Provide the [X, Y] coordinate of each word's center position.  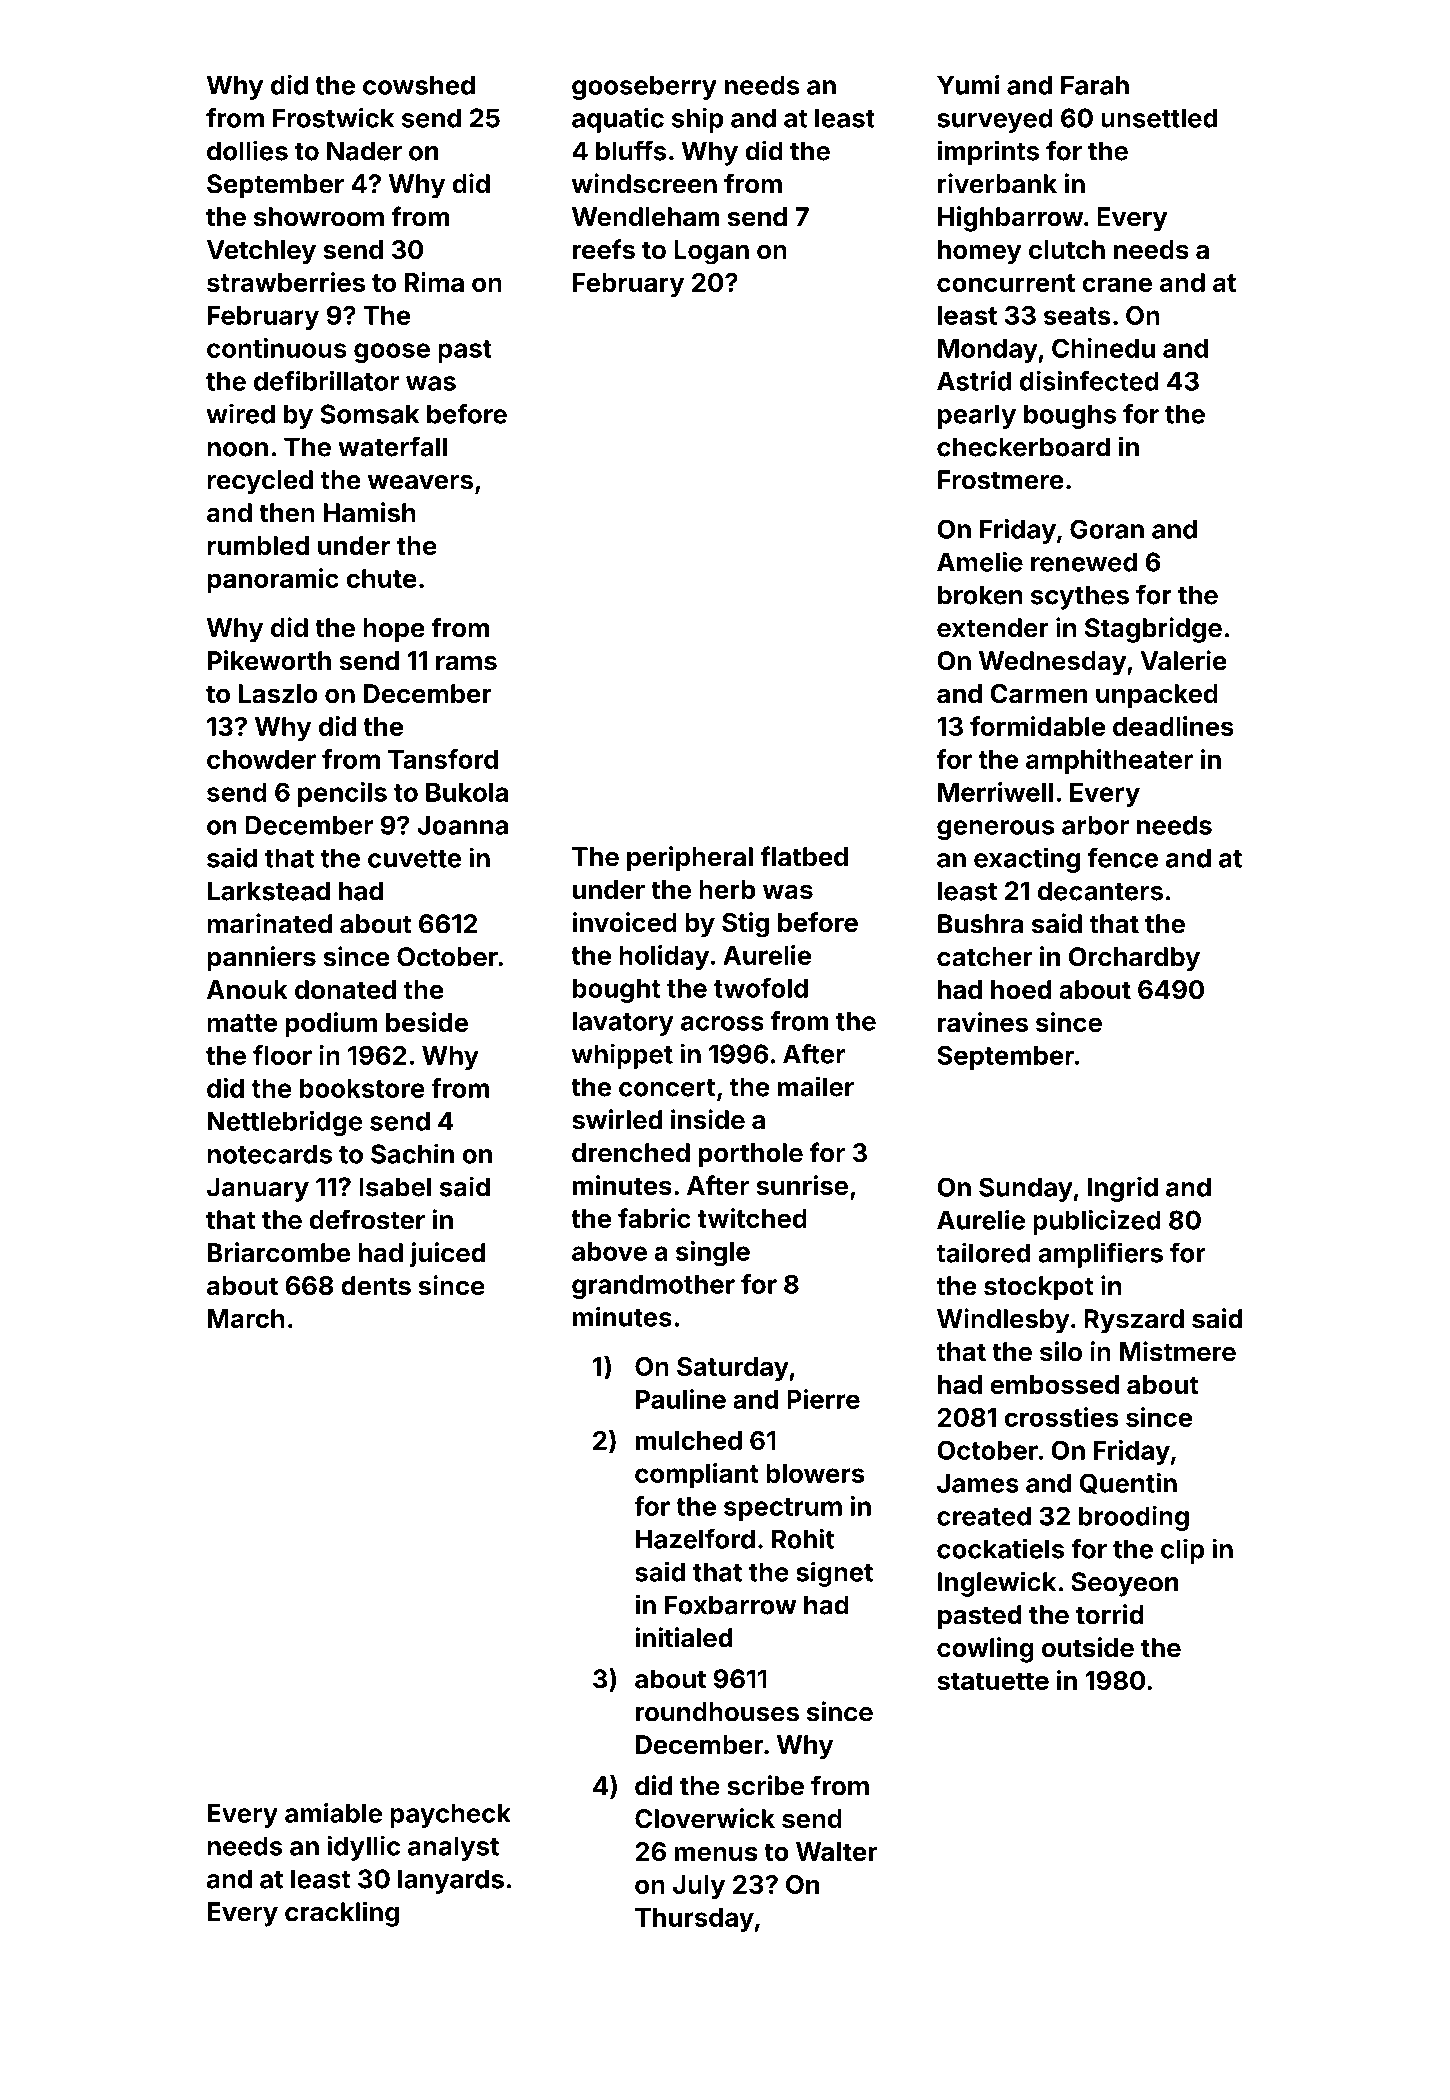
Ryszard [1134, 1321]
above [609, 1251]
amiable [333, 1813]
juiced [447, 1255]
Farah [1095, 85]
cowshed [419, 85]
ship [697, 120]
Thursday [694, 1920]
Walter [836, 1851]
